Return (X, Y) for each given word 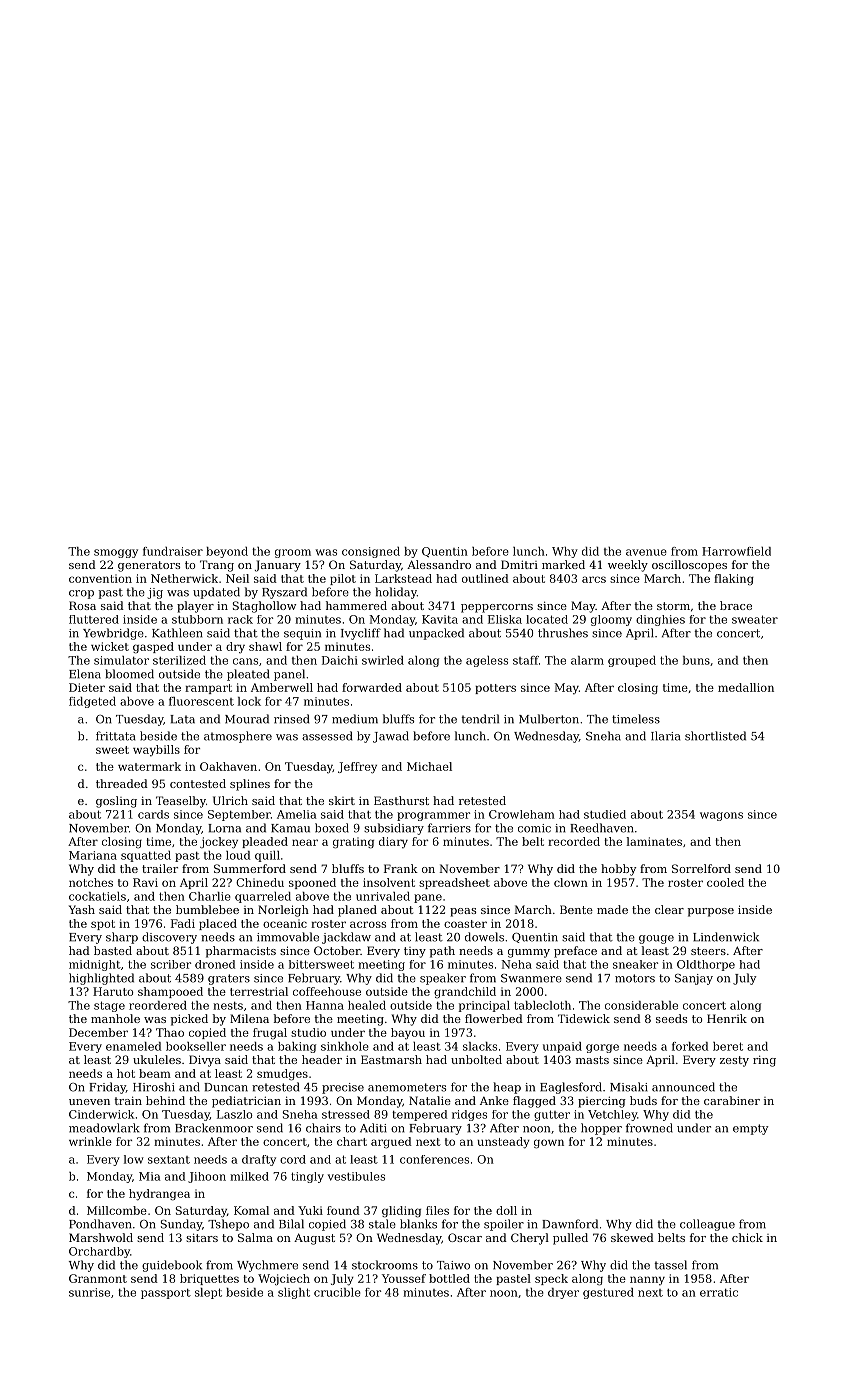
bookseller (196, 1046)
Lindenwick (726, 937)
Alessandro (439, 564)
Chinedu (260, 882)
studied (605, 814)
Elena (85, 674)
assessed (327, 736)
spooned (312, 883)
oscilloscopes (689, 566)
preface (575, 952)
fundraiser (173, 551)
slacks (480, 1046)
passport (166, 1294)
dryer (563, 1293)
